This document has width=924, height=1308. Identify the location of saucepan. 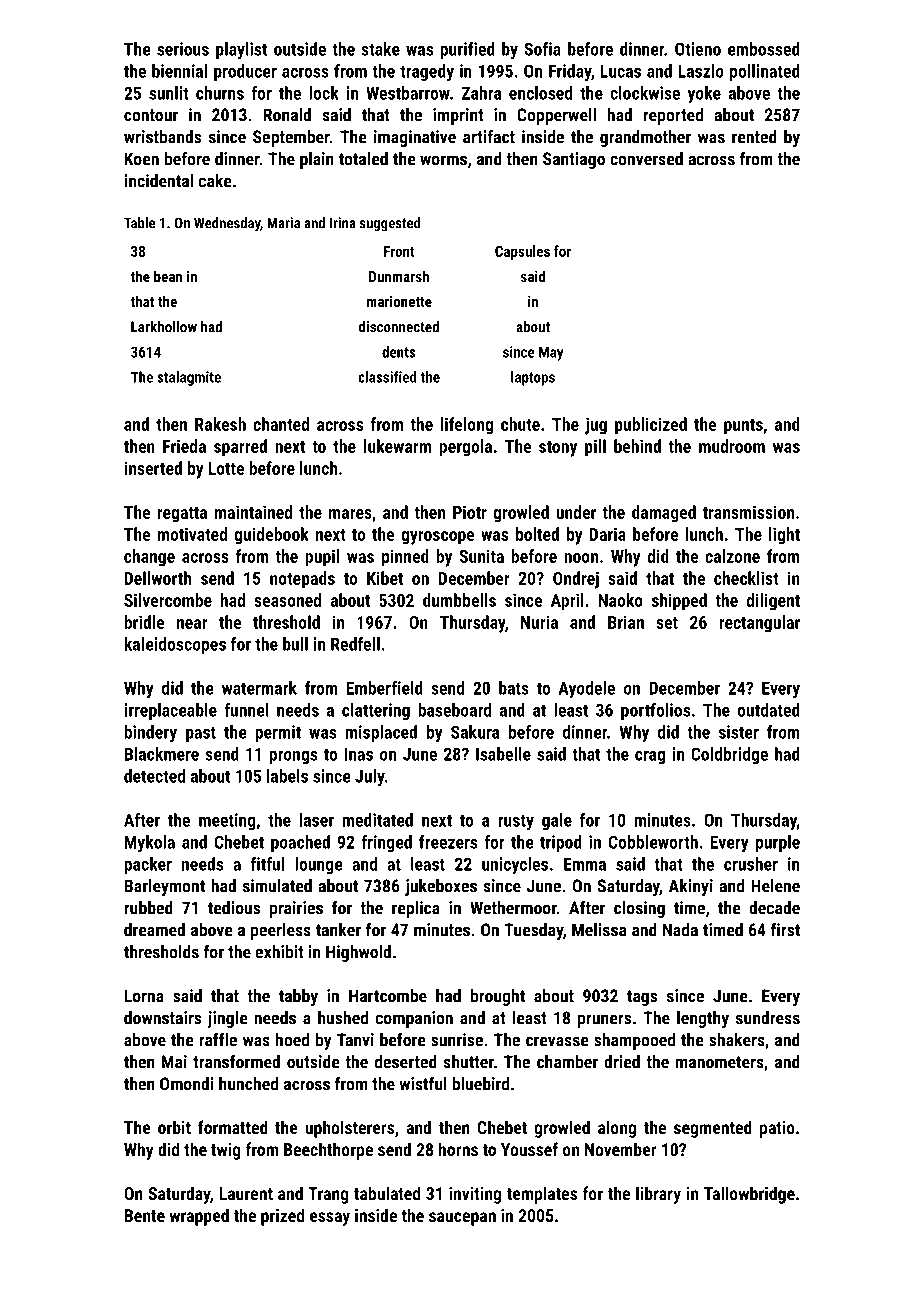
(462, 1219).
